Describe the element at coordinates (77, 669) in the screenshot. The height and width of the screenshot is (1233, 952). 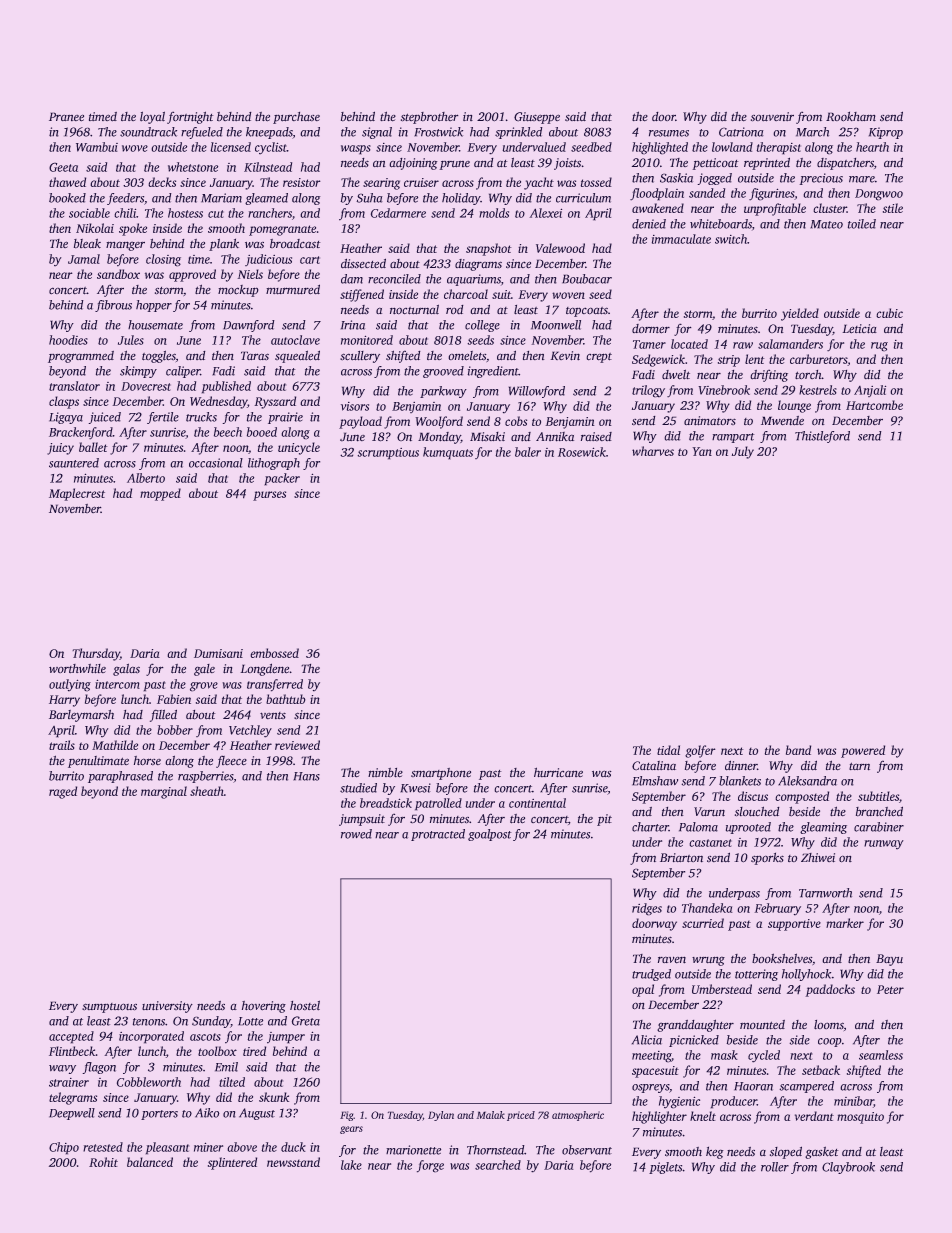
I see `worthwhile` at that location.
